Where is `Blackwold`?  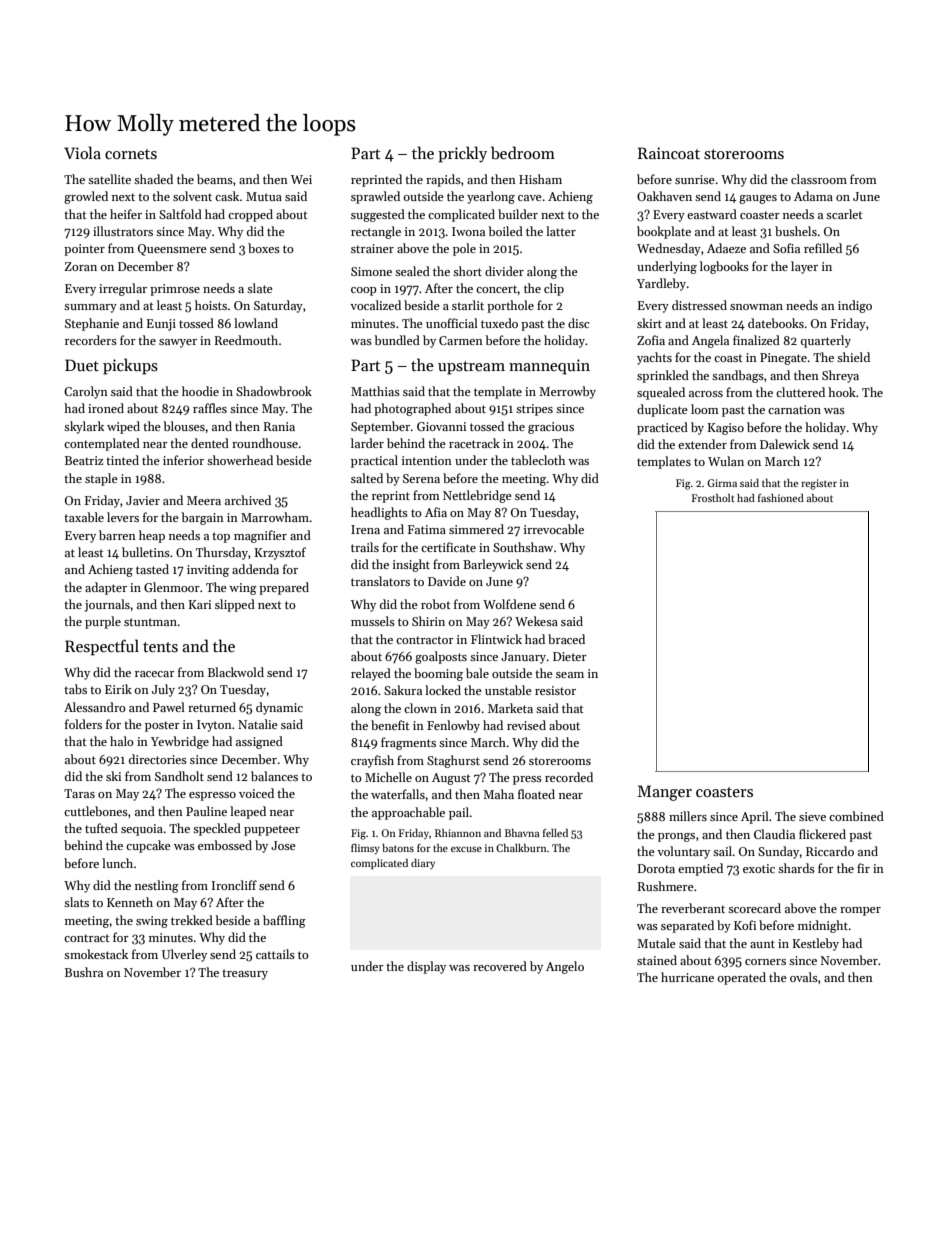
Blackwold is located at coordinates (236, 672).
